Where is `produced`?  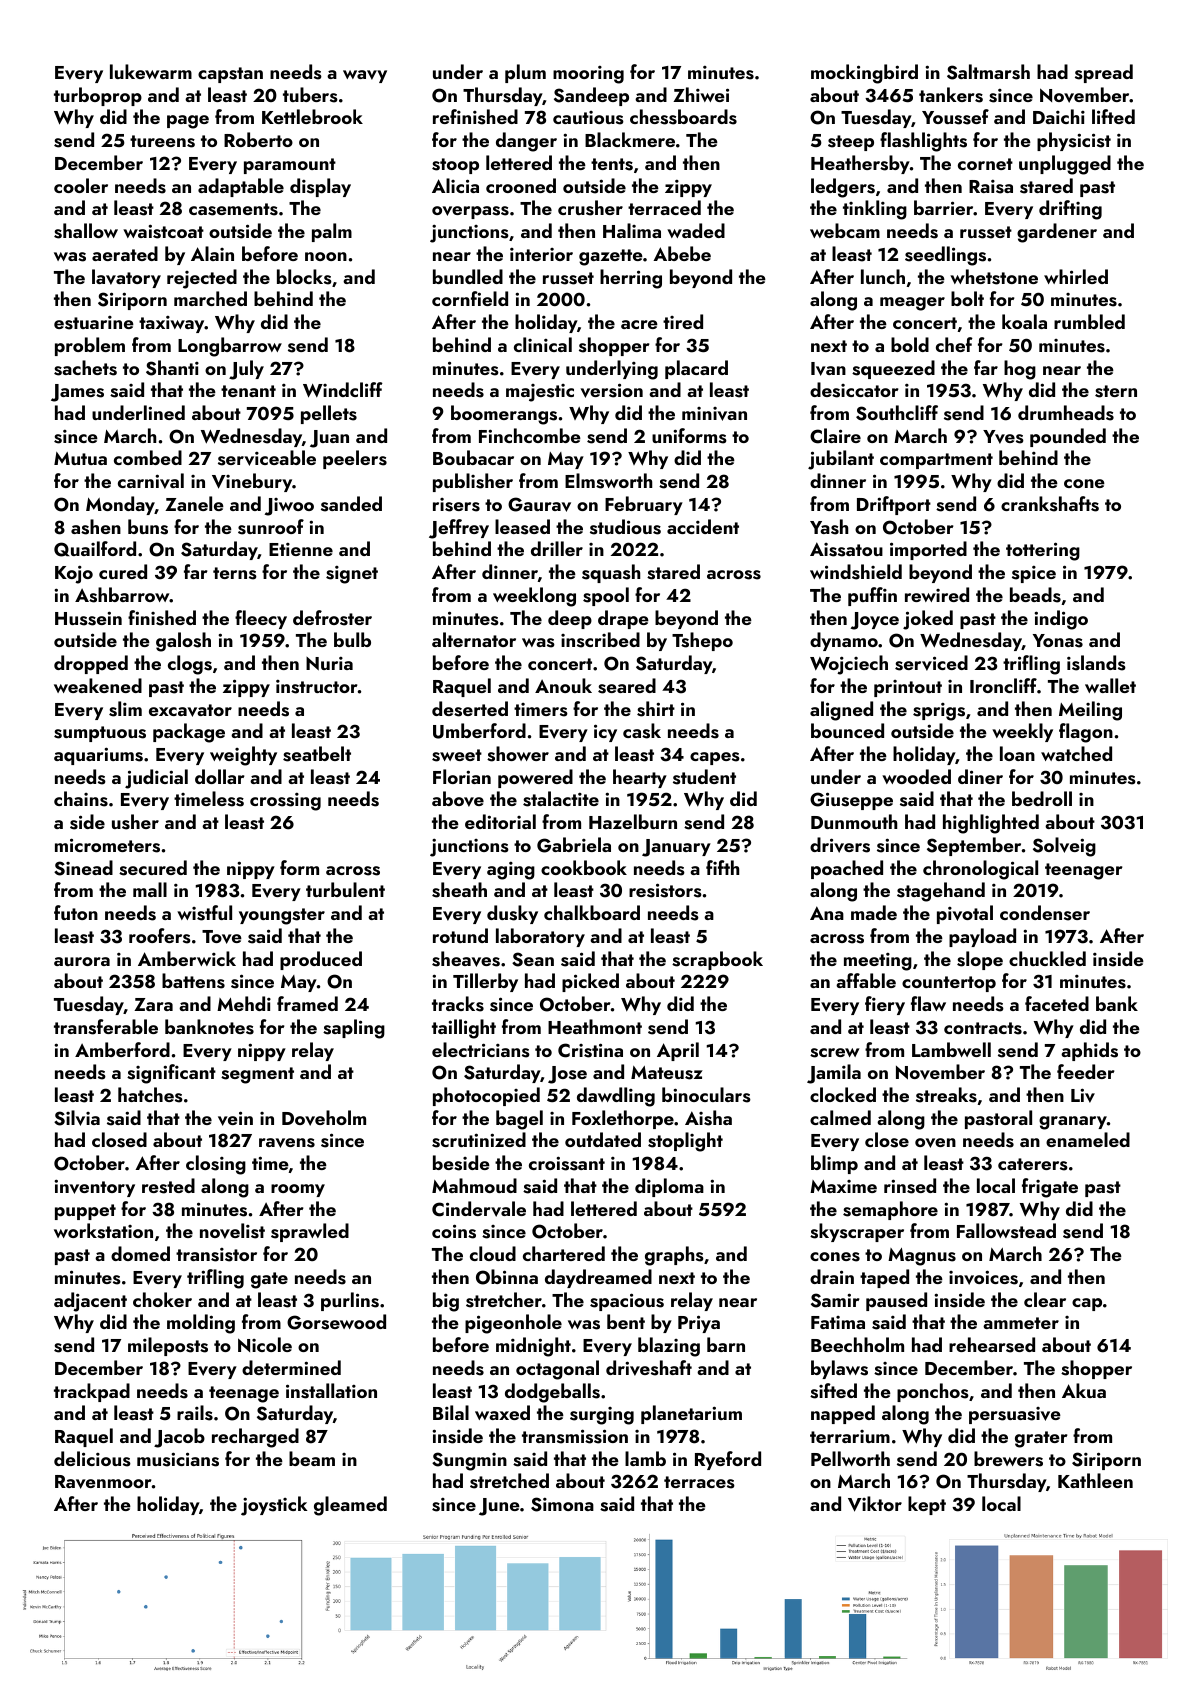 produced is located at coordinates (321, 960).
